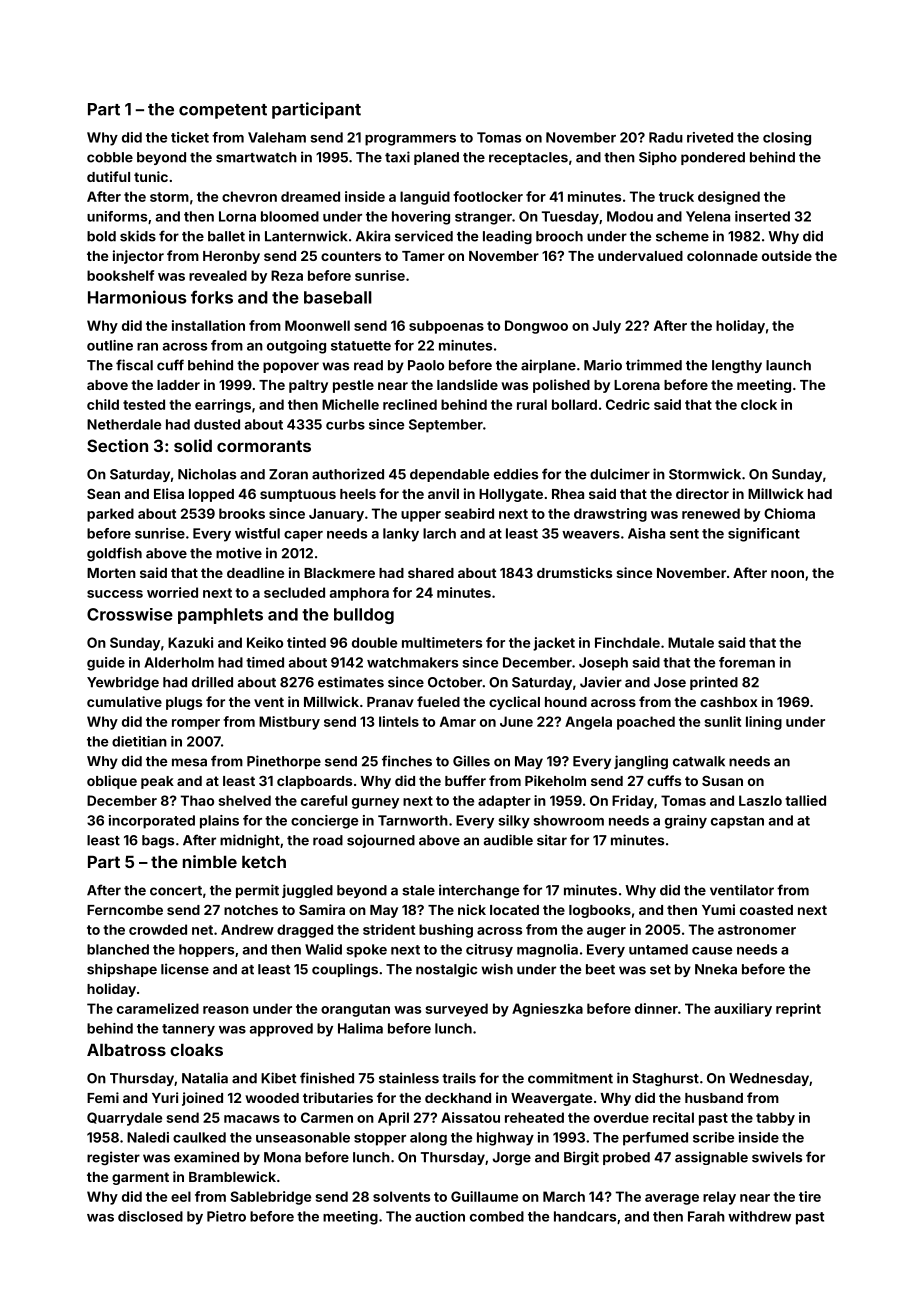  What do you see at coordinates (150, 1216) in the screenshot?
I see `disclosed` at bounding box center [150, 1216].
